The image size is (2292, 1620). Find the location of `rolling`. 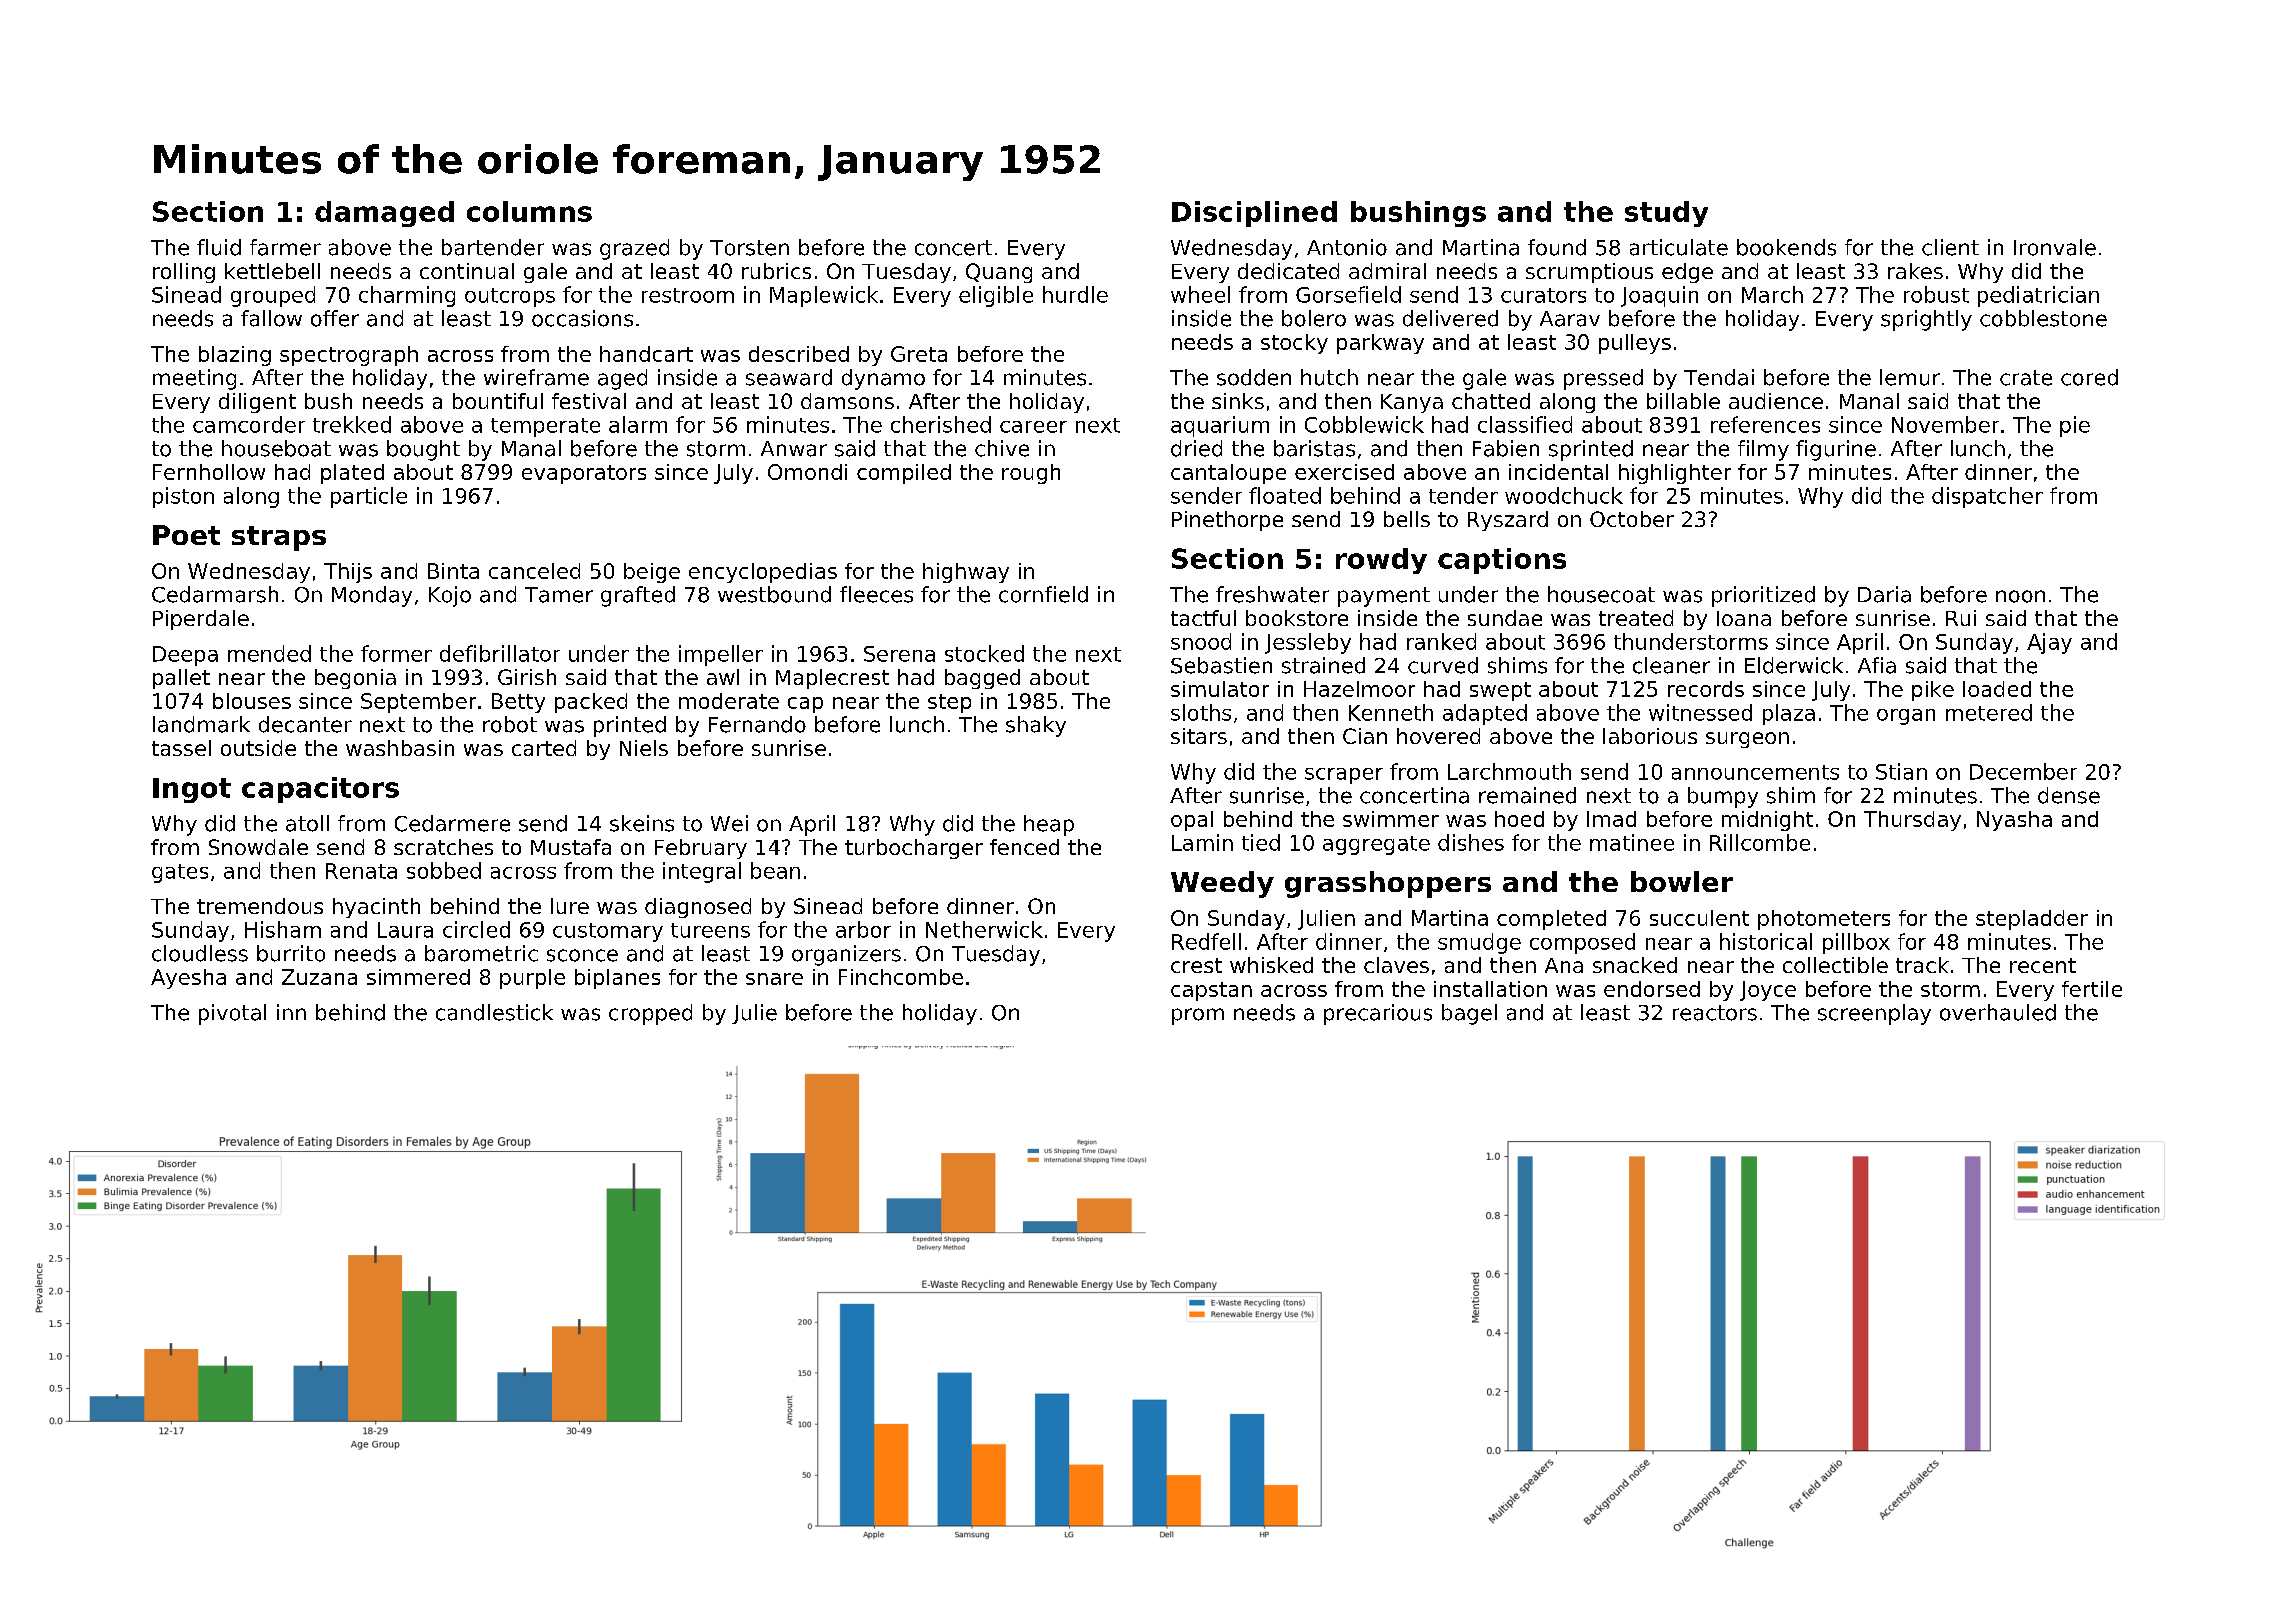

rolling is located at coordinates (184, 273).
